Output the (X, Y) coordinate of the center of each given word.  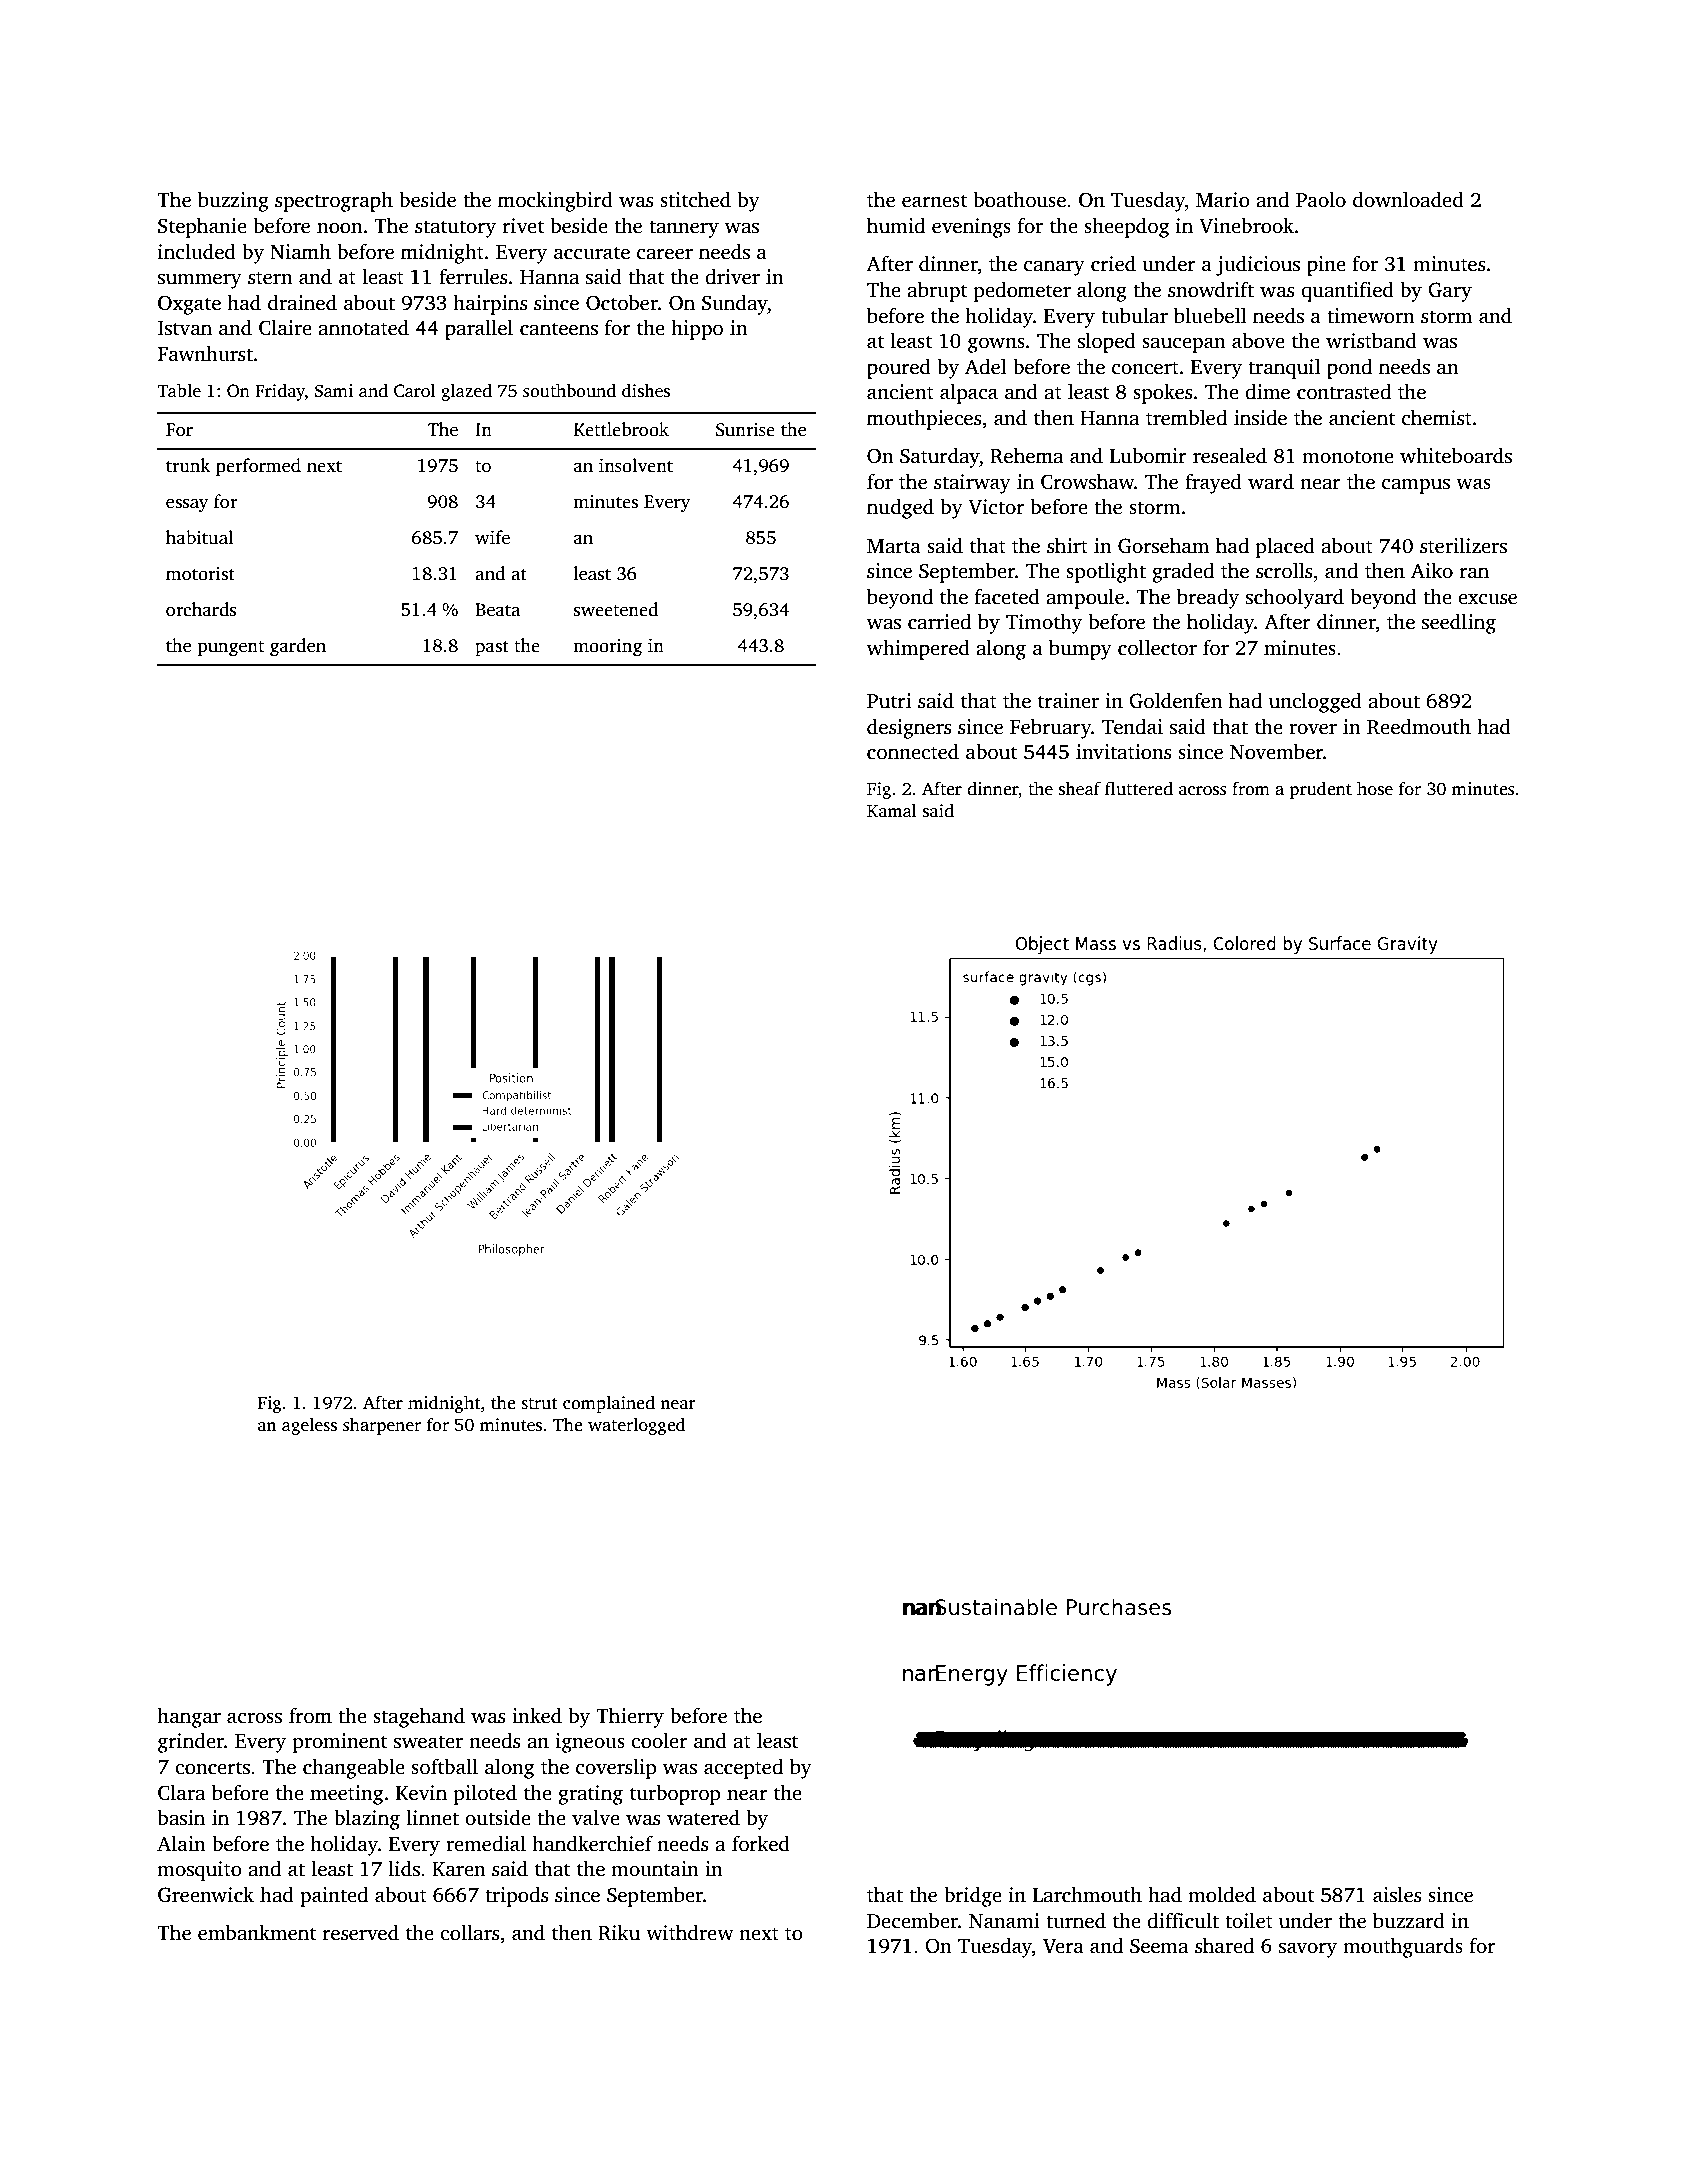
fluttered (1139, 788)
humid (896, 225)
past (492, 648)
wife (492, 537)
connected (913, 751)
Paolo (1321, 199)
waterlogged (637, 1426)
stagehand (419, 1717)
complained (609, 1404)
